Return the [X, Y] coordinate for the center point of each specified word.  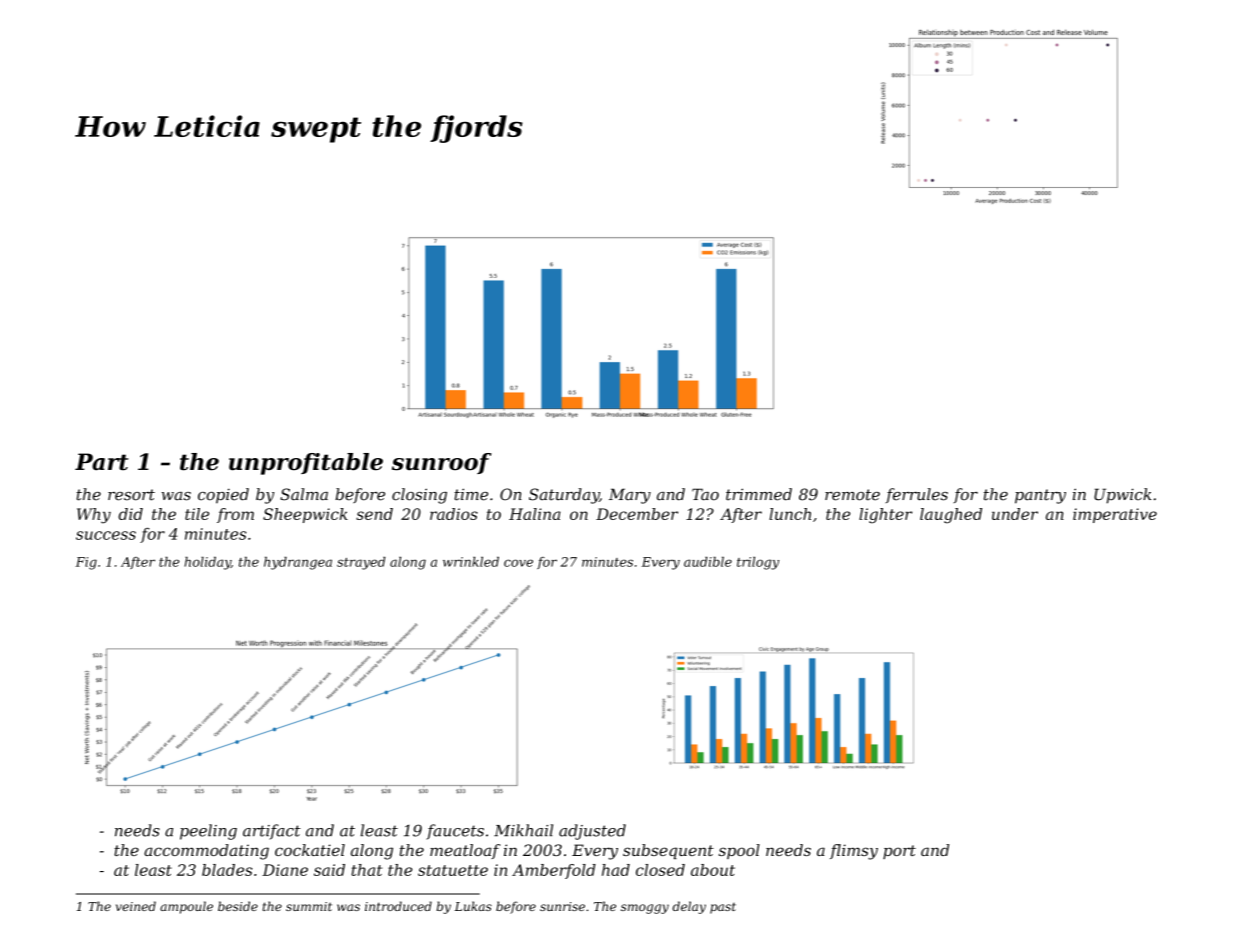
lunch [790, 514]
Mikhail [523, 830]
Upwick [1123, 496]
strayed [361, 563]
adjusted [592, 832]
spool [739, 851]
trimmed [759, 494]
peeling [208, 832]
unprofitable [306, 464]
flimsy [854, 852]
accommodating [206, 852]
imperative [1115, 515]
